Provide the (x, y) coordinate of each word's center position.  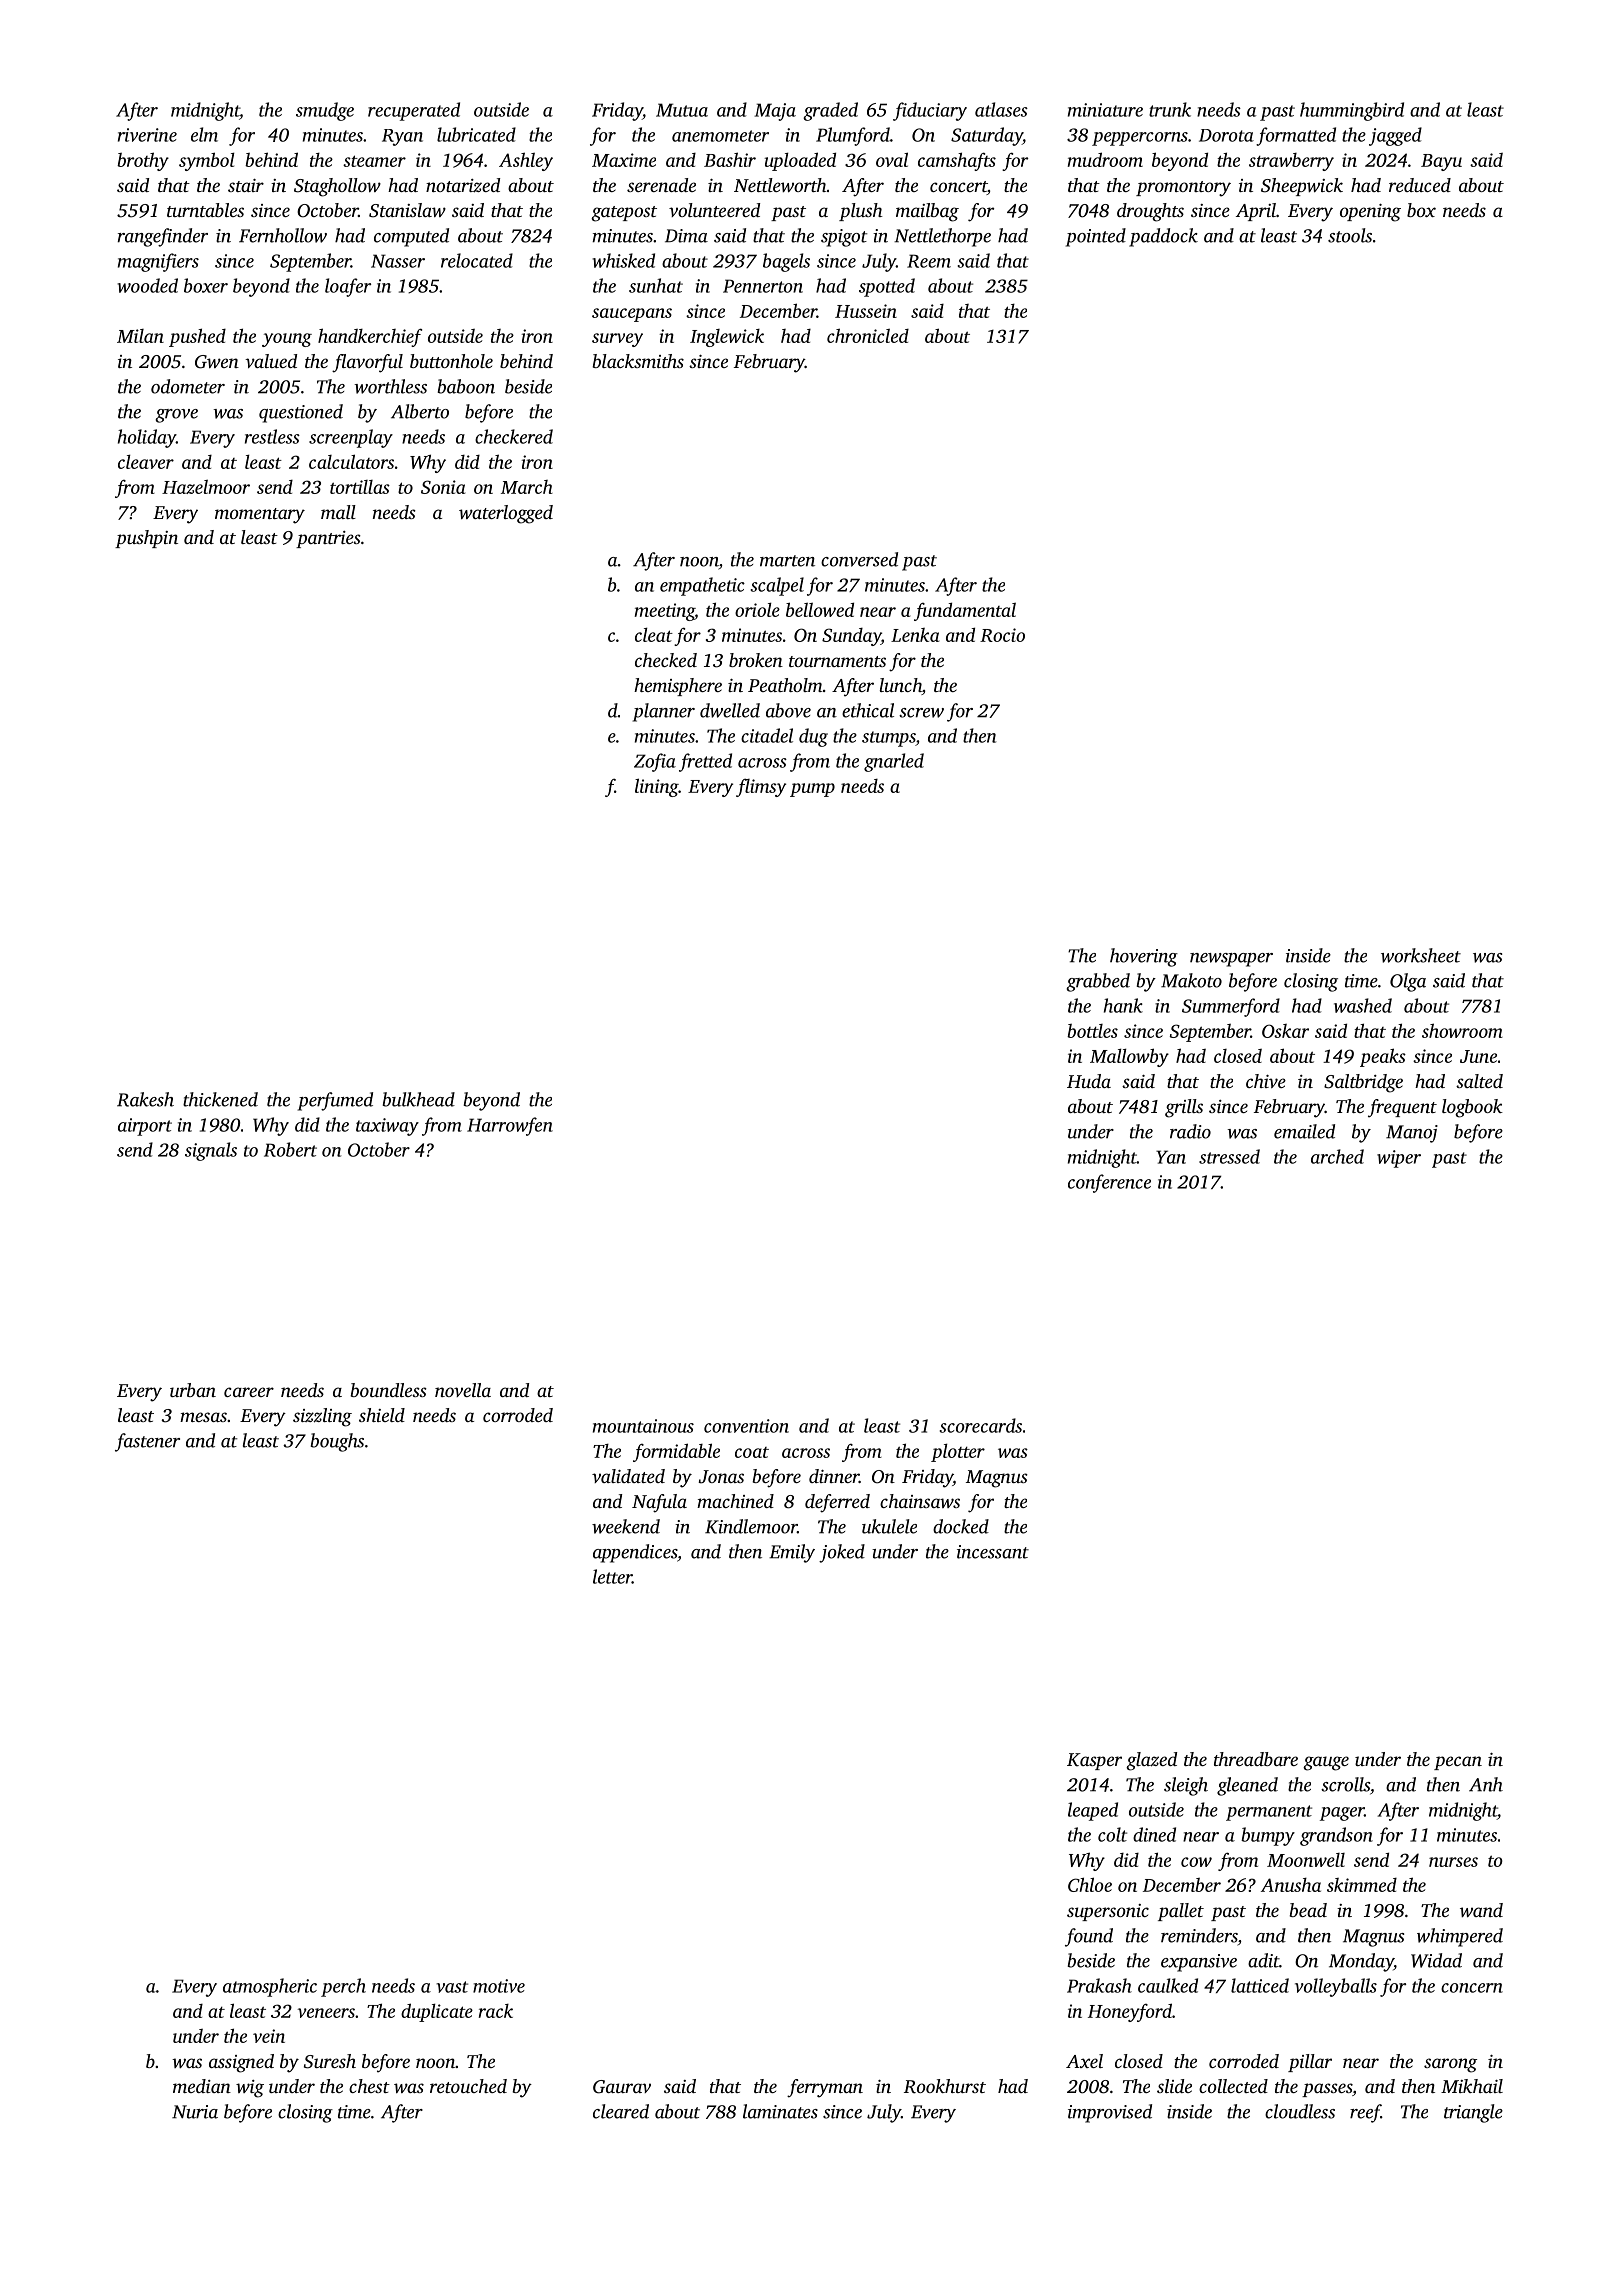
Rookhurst (945, 2086)
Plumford (853, 136)
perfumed (335, 1101)
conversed (859, 559)
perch (343, 1987)
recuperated (414, 111)
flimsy (761, 787)
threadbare (1256, 1759)
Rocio (1002, 635)
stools (1350, 235)
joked (842, 1553)
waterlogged (506, 514)
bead (1308, 1910)
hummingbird (1352, 111)
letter (612, 1576)
